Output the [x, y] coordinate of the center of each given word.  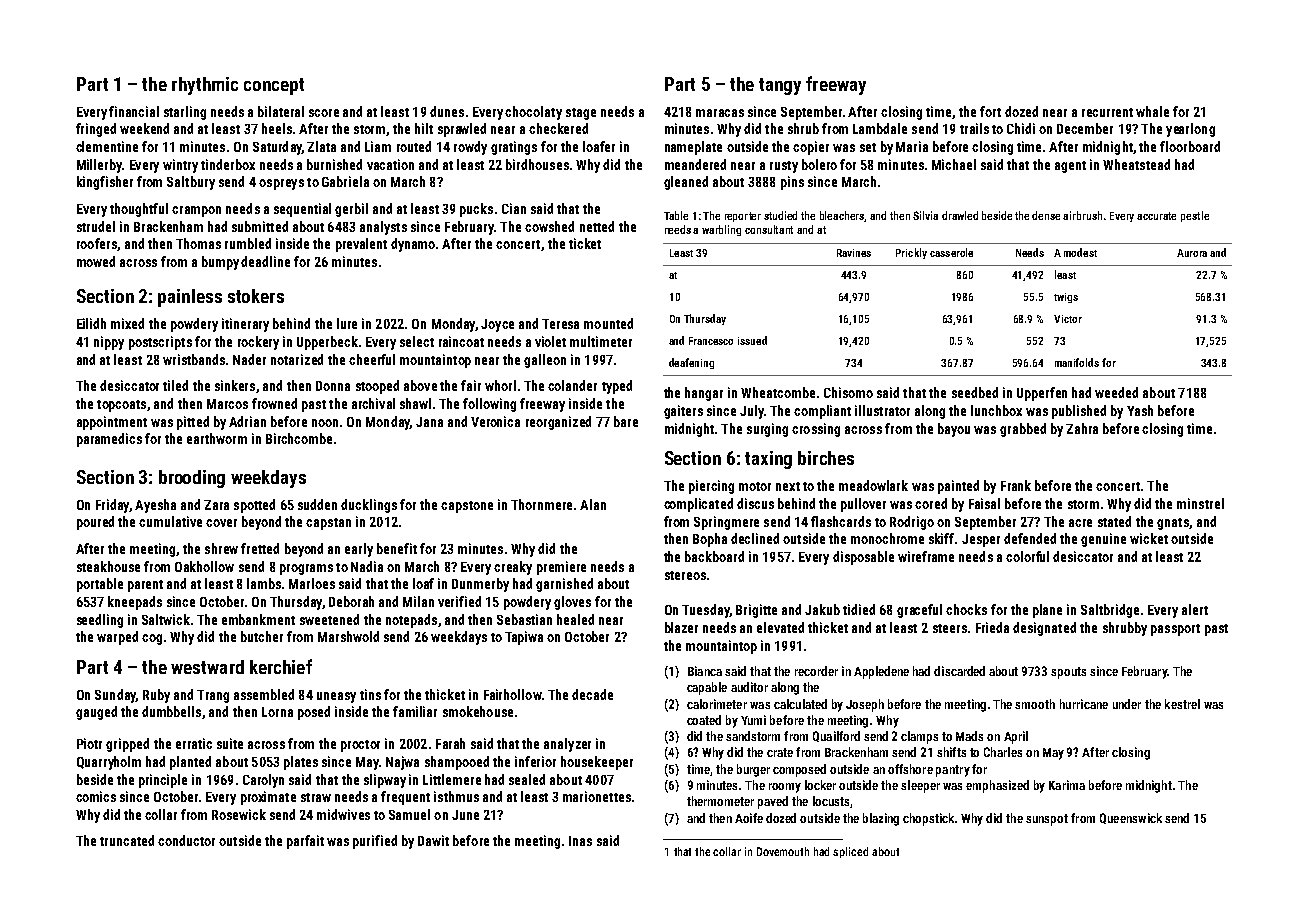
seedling [100, 621]
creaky [513, 568]
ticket [585, 243]
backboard [714, 556]
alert [1195, 609]
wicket [1149, 538]
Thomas [198, 243]
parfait [305, 842]
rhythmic [205, 86]
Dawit [433, 840]
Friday [112, 506]
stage [581, 114]
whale [1152, 111]
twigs [1066, 298]
